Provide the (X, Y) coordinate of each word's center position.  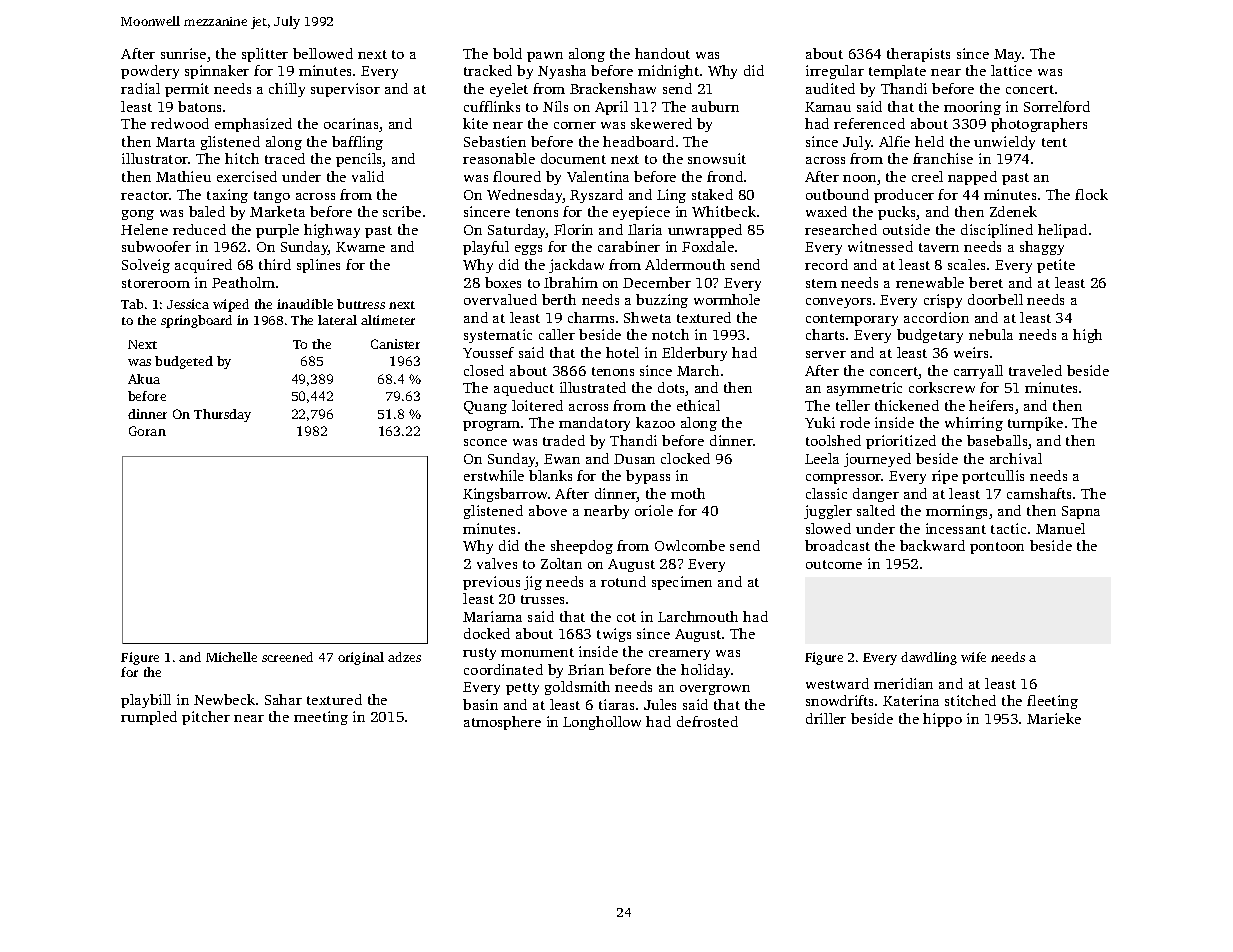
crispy (943, 301)
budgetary (930, 336)
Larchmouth (698, 616)
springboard (196, 321)
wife (973, 657)
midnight (668, 72)
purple (277, 231)
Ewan (562, 459)
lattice (1011, 70)
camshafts (1039, 493)
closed (484, 370)
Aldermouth (685, 264)
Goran (147, 431)
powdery (150, 72)
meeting (321, 718)
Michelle (231, 657)
